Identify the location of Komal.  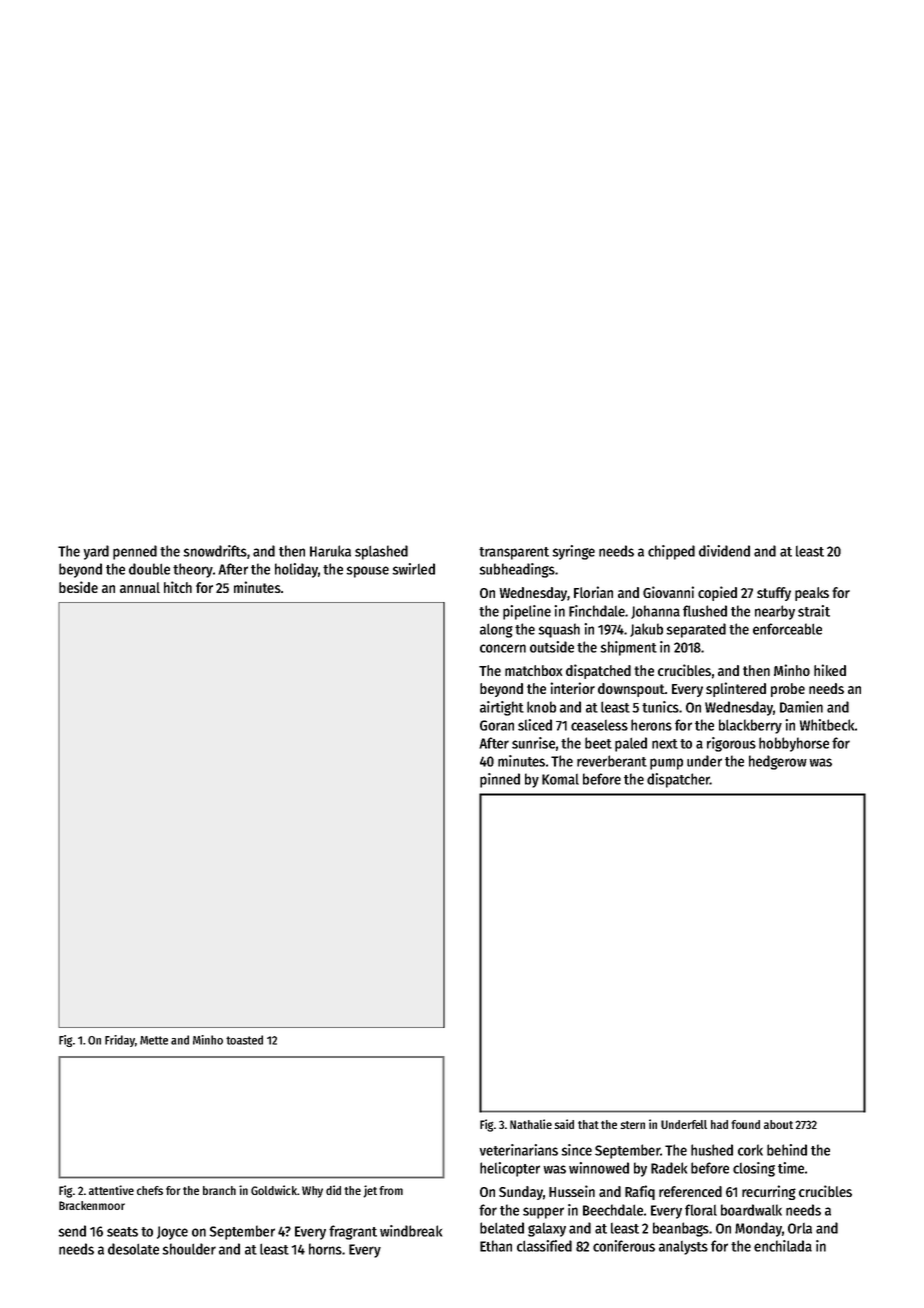
(560, 779).
